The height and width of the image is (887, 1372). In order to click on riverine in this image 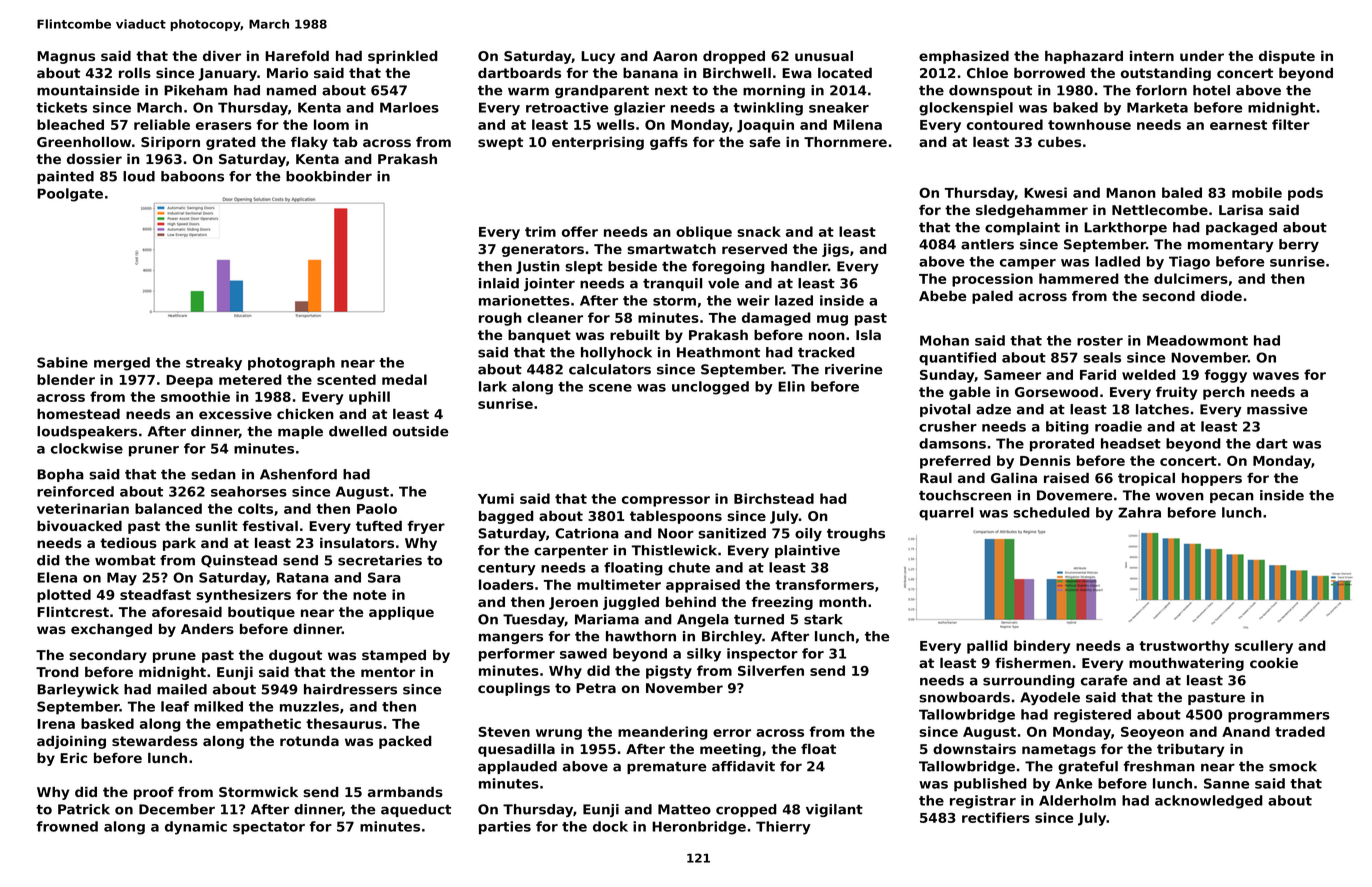, I will do `click(853, 369)`.
